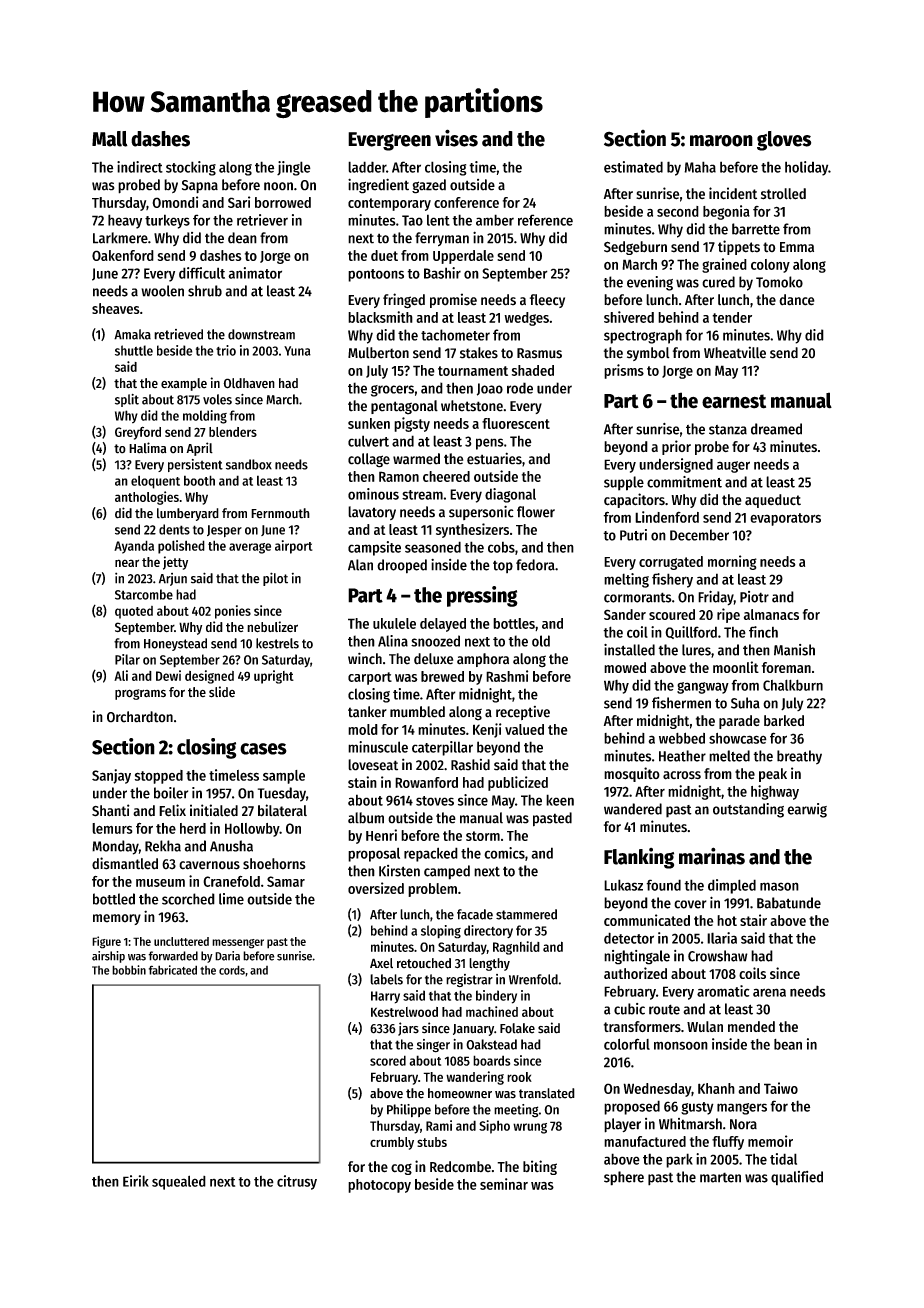 This document has width=924, height=1308. What do you see at coordinates (671, 563) in the document?
I see `corrugated` at bounding box center [671, 563].
